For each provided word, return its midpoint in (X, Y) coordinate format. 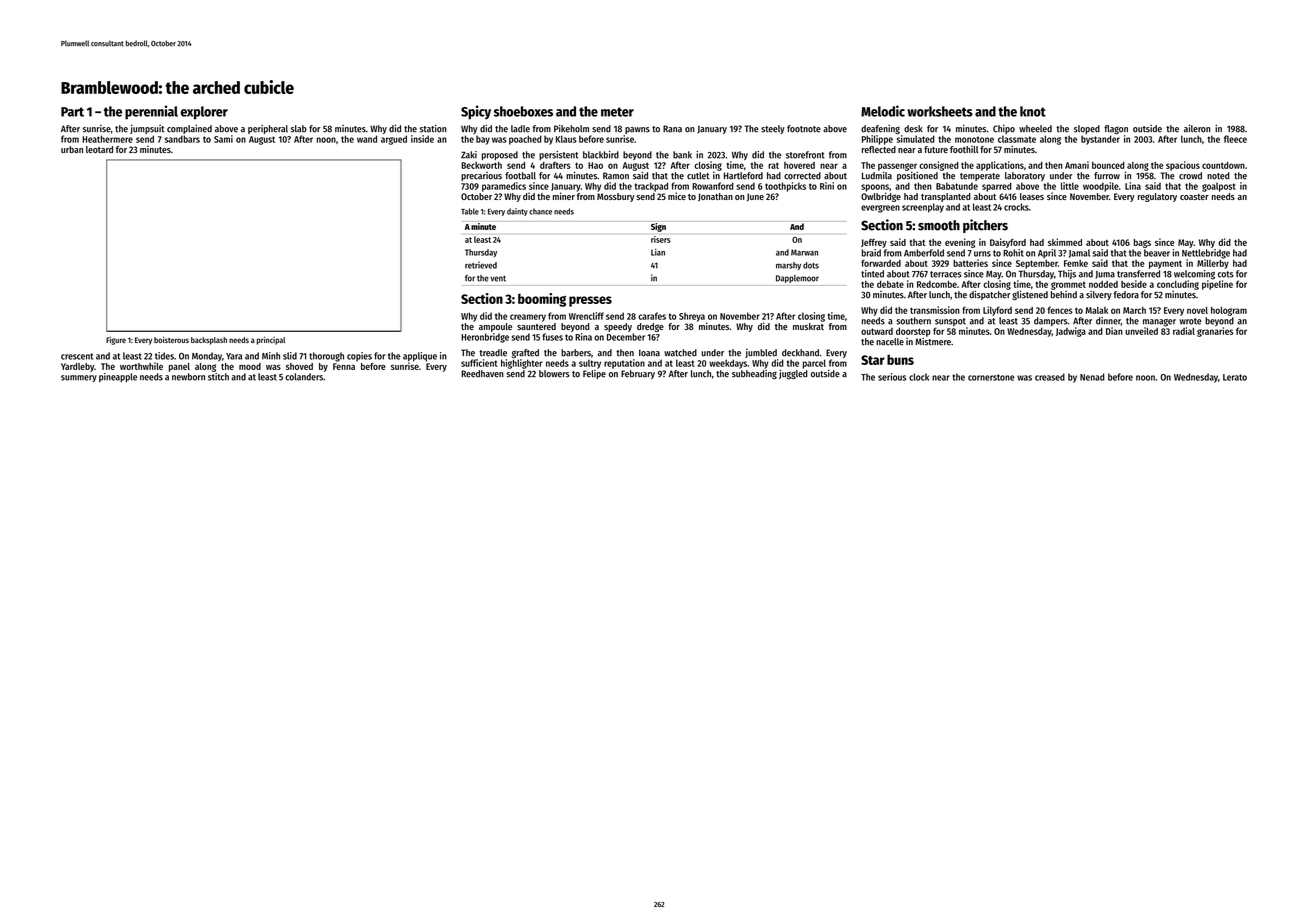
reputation (624, 364)
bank (682, 155)
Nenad (1092, 377)
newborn (188, 377)
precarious (481, 176)
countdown (1223, 165)
